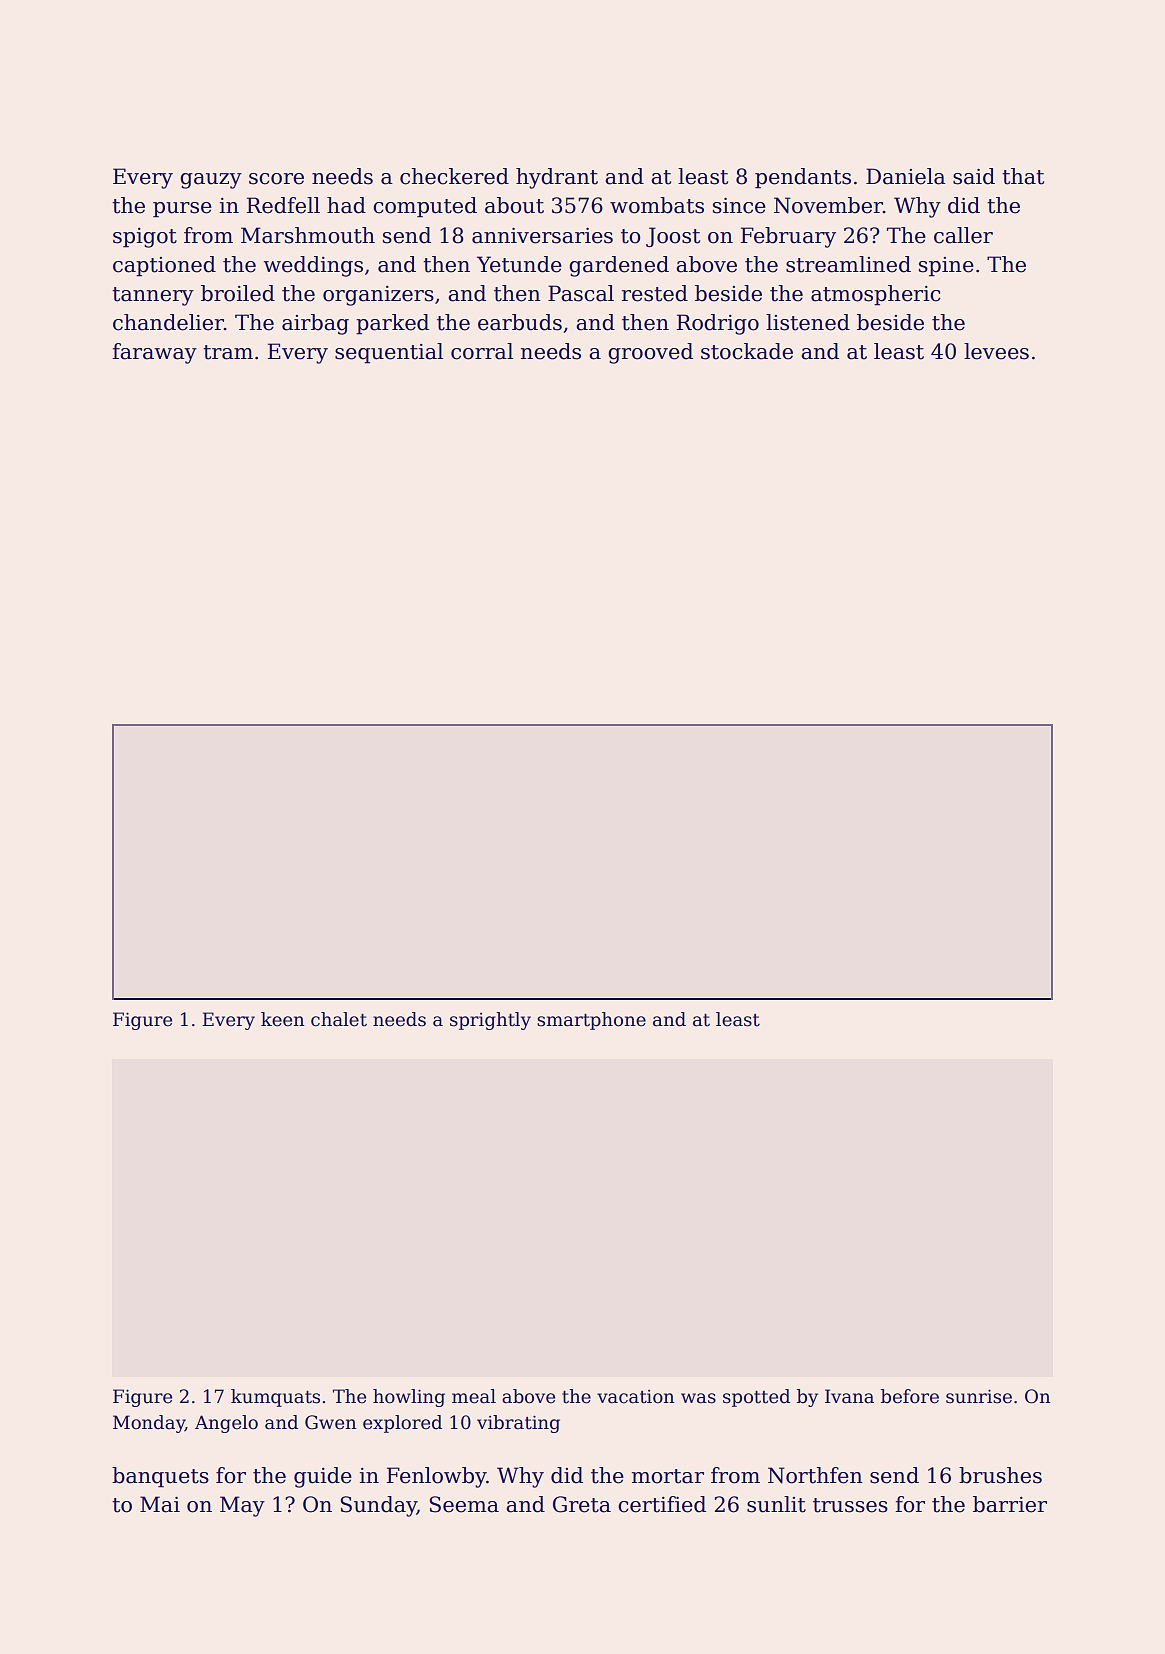 The image size is (1165, 1654). I want to click on Mai, so click(160, 1504).
